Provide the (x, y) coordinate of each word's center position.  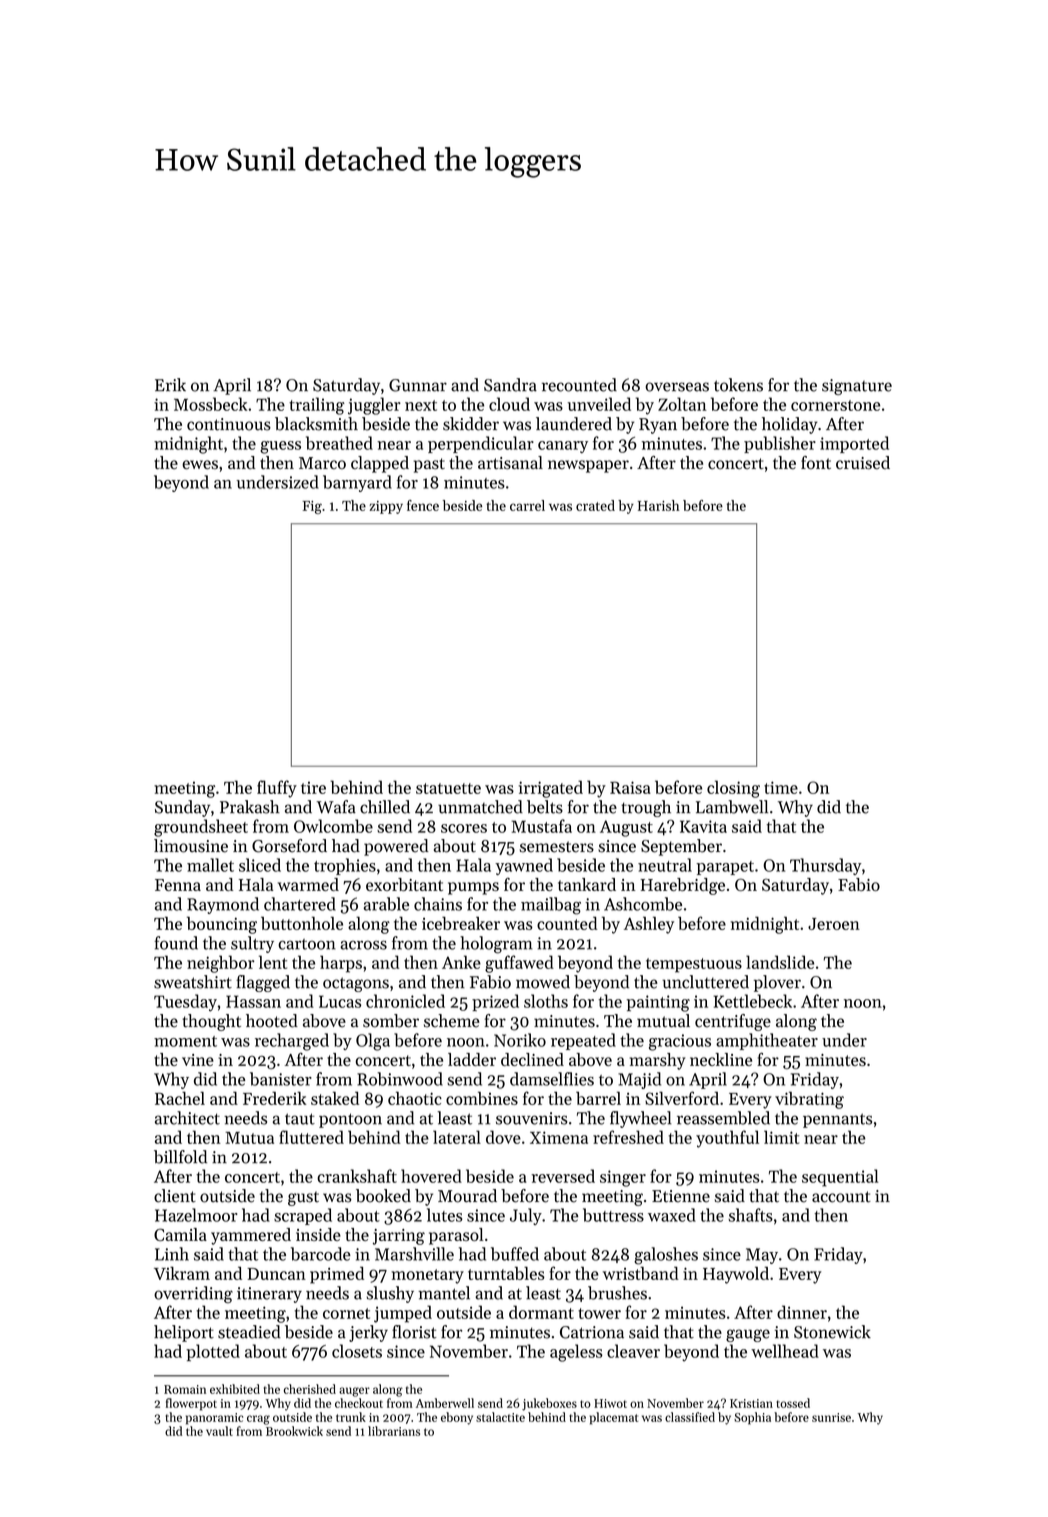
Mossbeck (210, 404)
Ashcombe (643, 904)
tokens (738, 385)
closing (733, 789)
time (781, 787)
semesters (557, 847)
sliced (260, 865)
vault (219, 1431)
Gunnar (418, 385)
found (176, 943)
